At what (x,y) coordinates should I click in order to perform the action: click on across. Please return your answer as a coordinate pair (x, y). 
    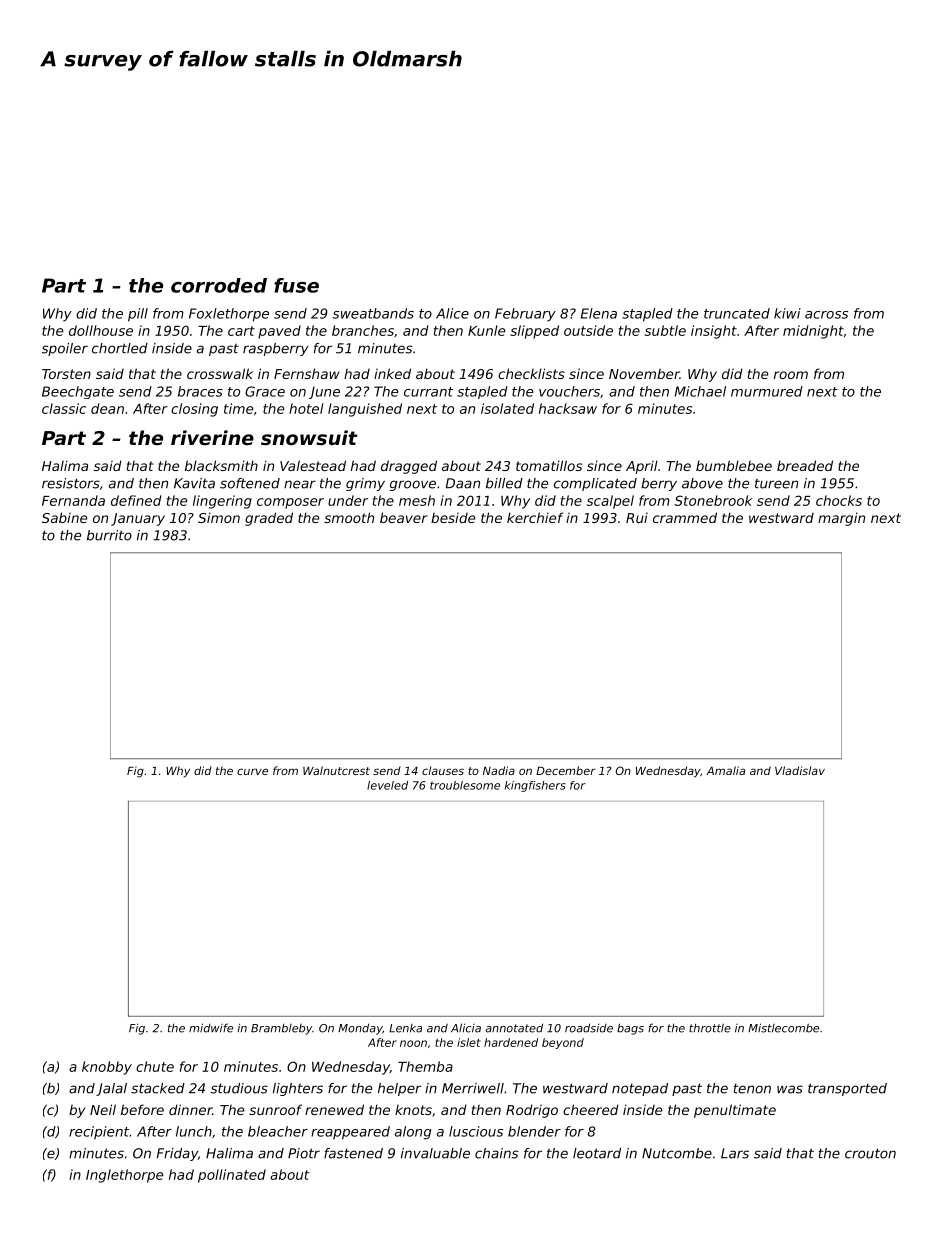
    Looking at the image, I should click on (826, 315).
